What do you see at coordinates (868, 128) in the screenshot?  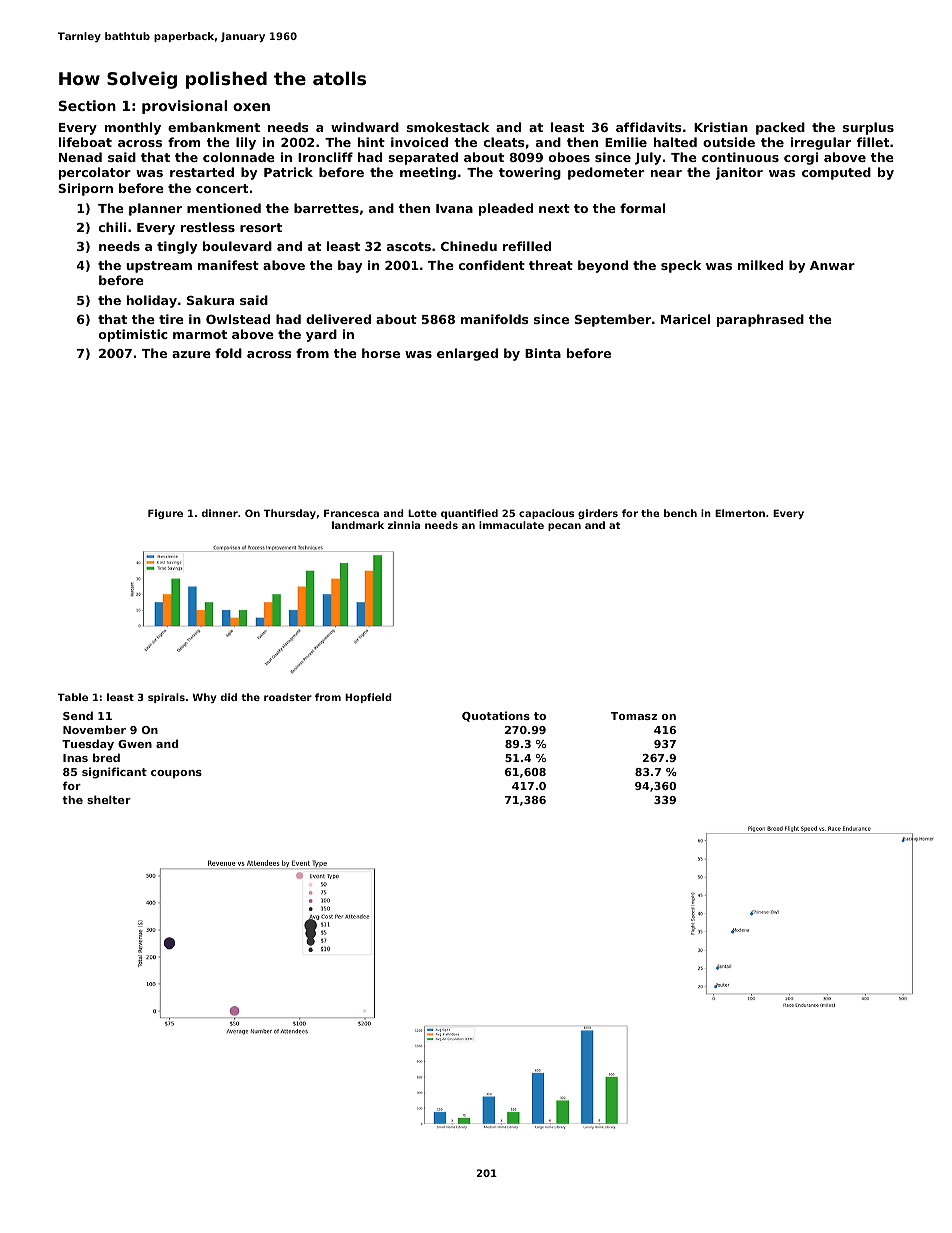 I see `surplus` at bounding box center [868, 128].
